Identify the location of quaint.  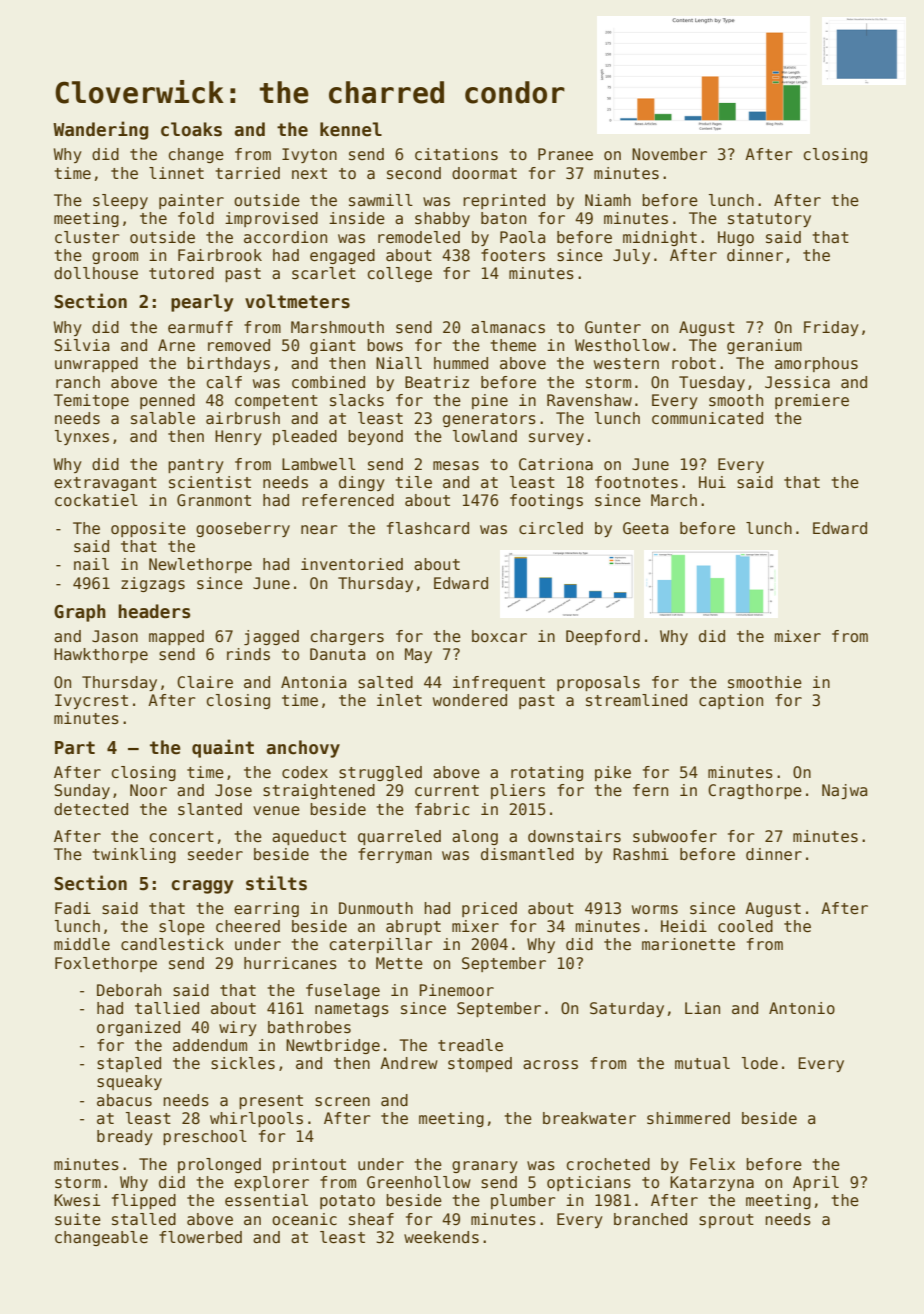
(223, 748).
